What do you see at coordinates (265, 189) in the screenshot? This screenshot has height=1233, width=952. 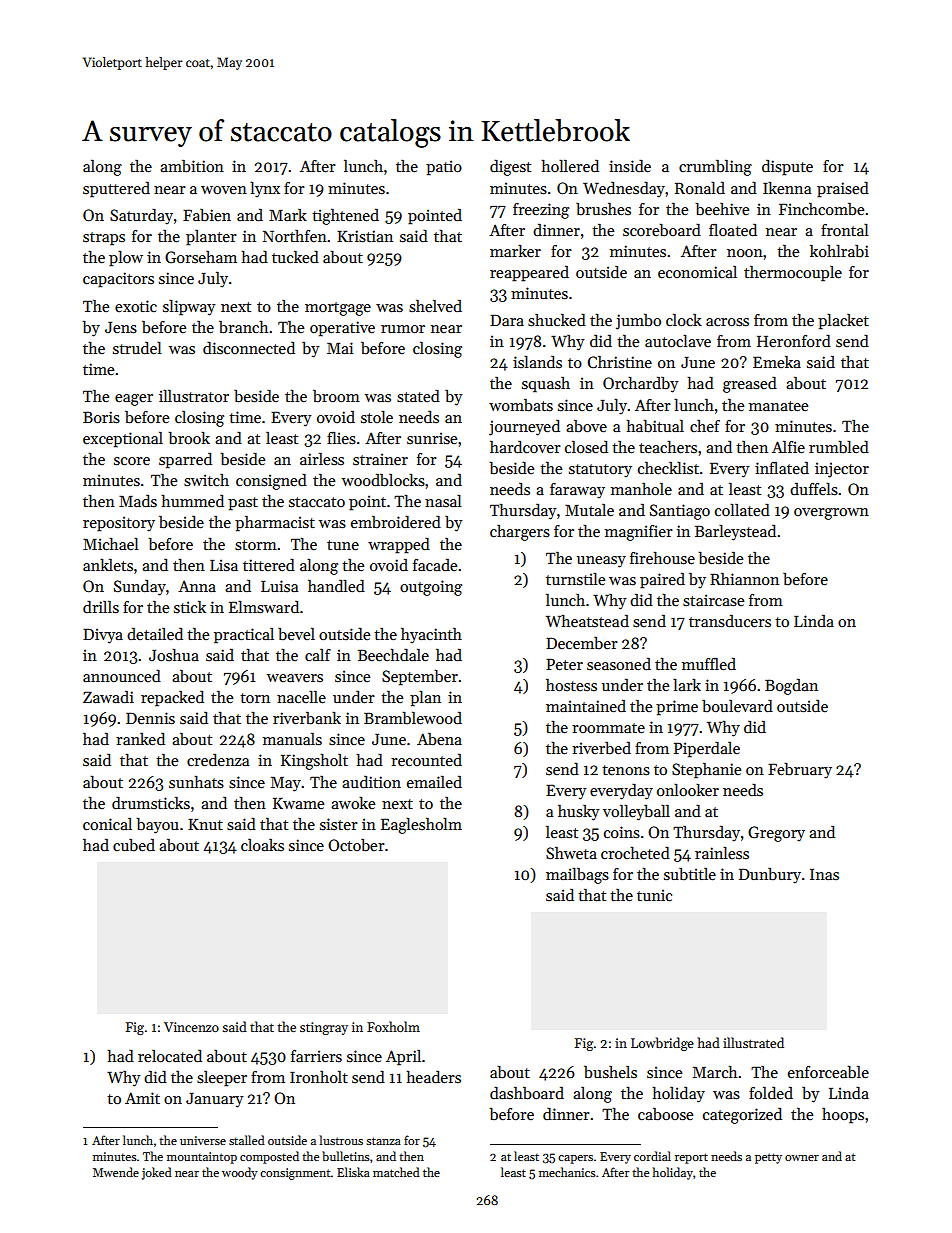 I see `lynx` at bounding box center [265, 189].
